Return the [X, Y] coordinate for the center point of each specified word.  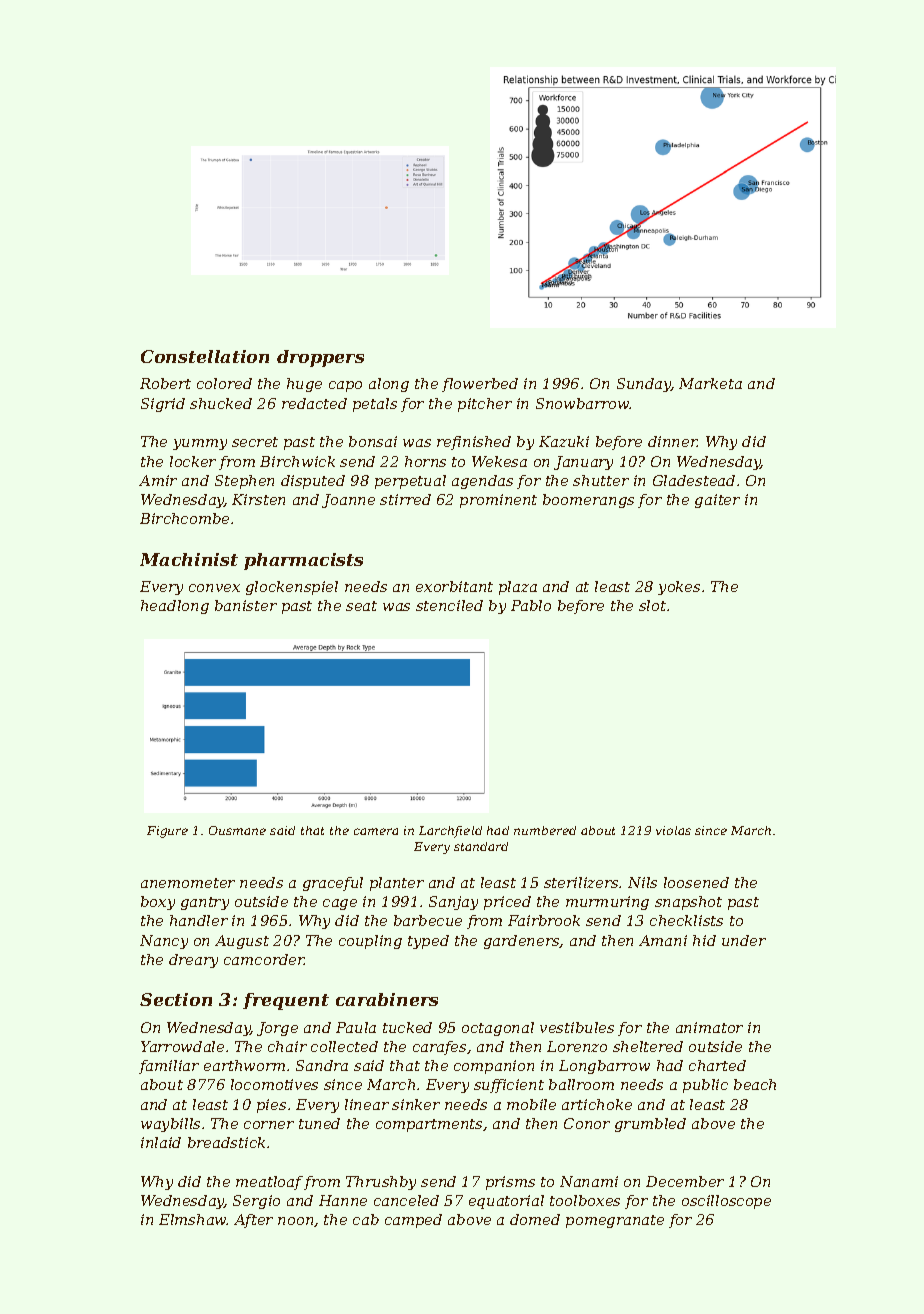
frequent [286, 1001]
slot [652, 605]
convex [214, 588]
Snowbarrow [583, 403]
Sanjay [453, 903]
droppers [320, 358]
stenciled [449, 605]
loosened [696, 882]
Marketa [710, 383]
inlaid [161, 1142]
